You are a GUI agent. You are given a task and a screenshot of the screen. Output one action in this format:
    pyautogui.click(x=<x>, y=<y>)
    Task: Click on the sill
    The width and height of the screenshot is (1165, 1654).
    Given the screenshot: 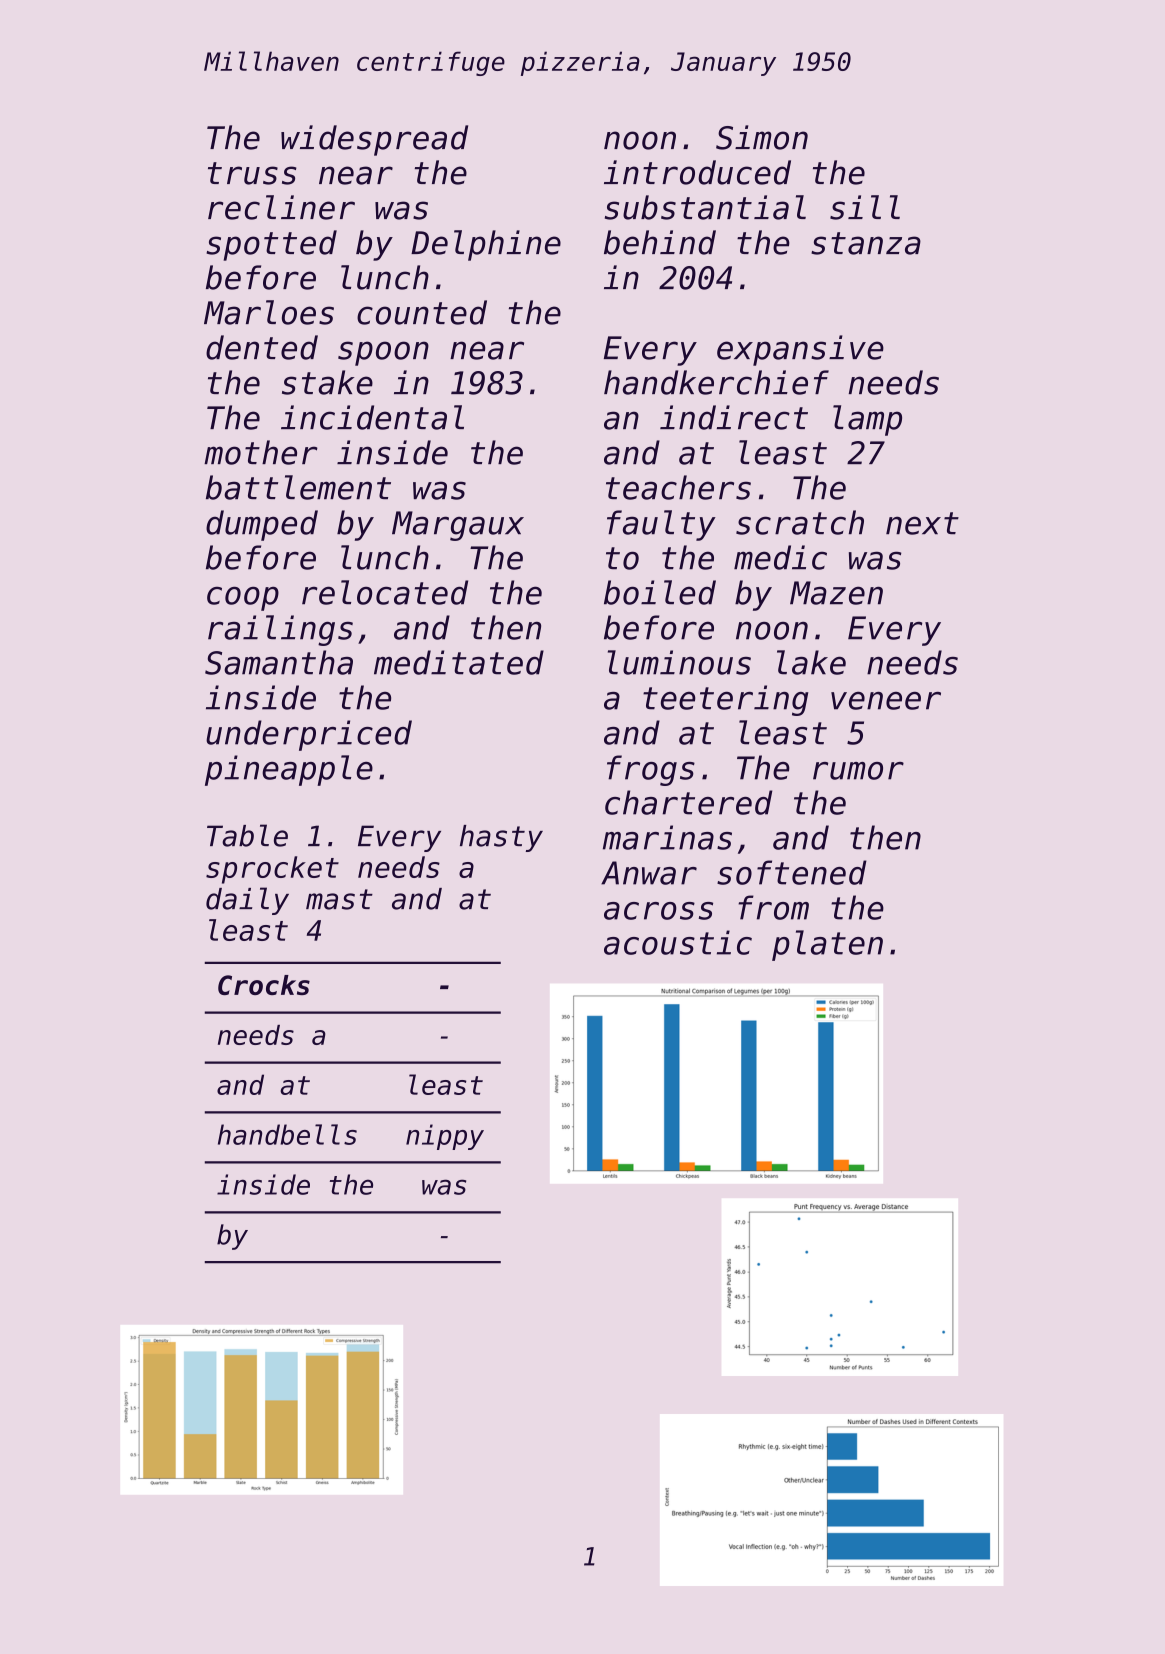 What is the action you would take?
    pyautogui.click(x=865, y=207)
